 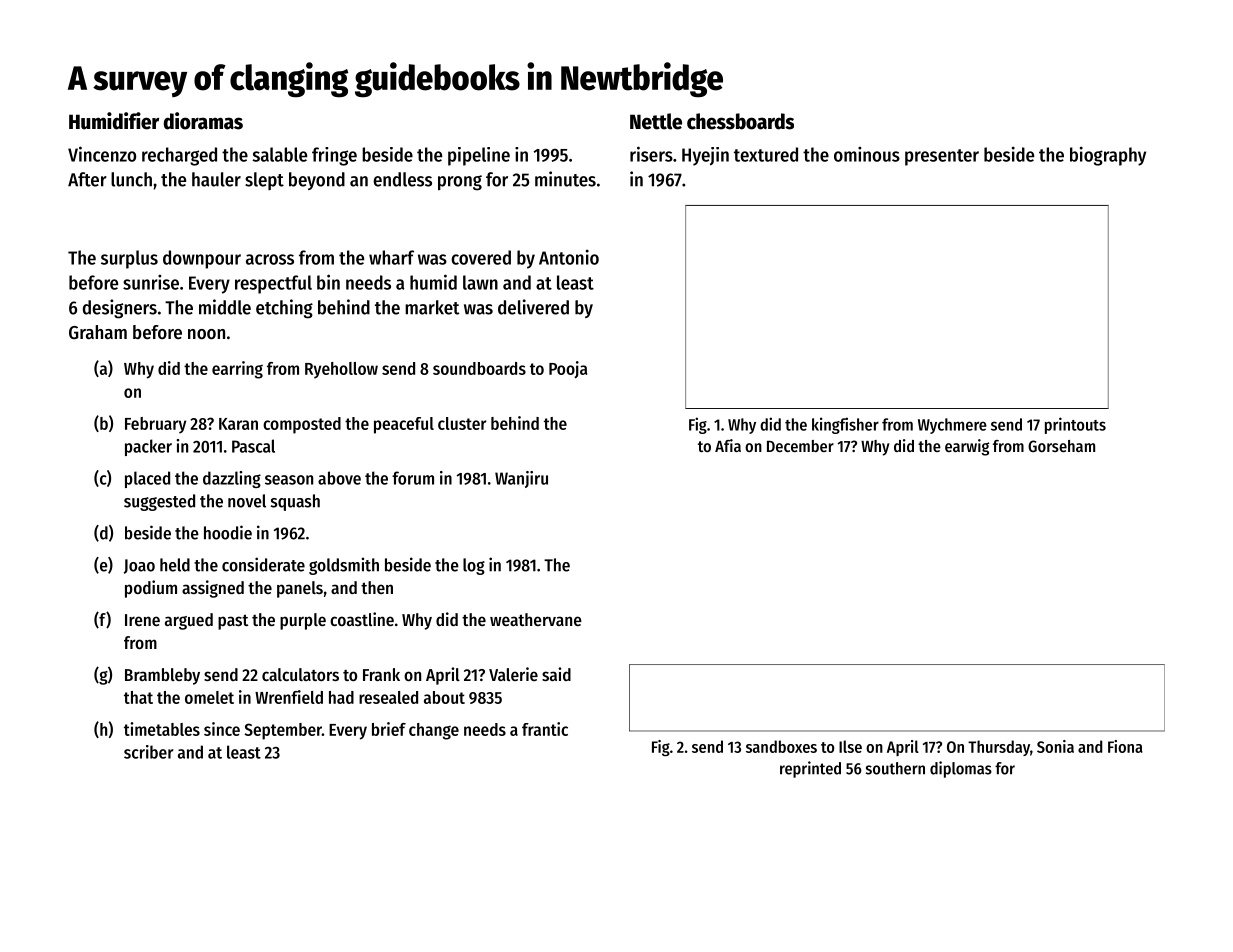 I want to click on scriber, so click(x=149, y=752).
